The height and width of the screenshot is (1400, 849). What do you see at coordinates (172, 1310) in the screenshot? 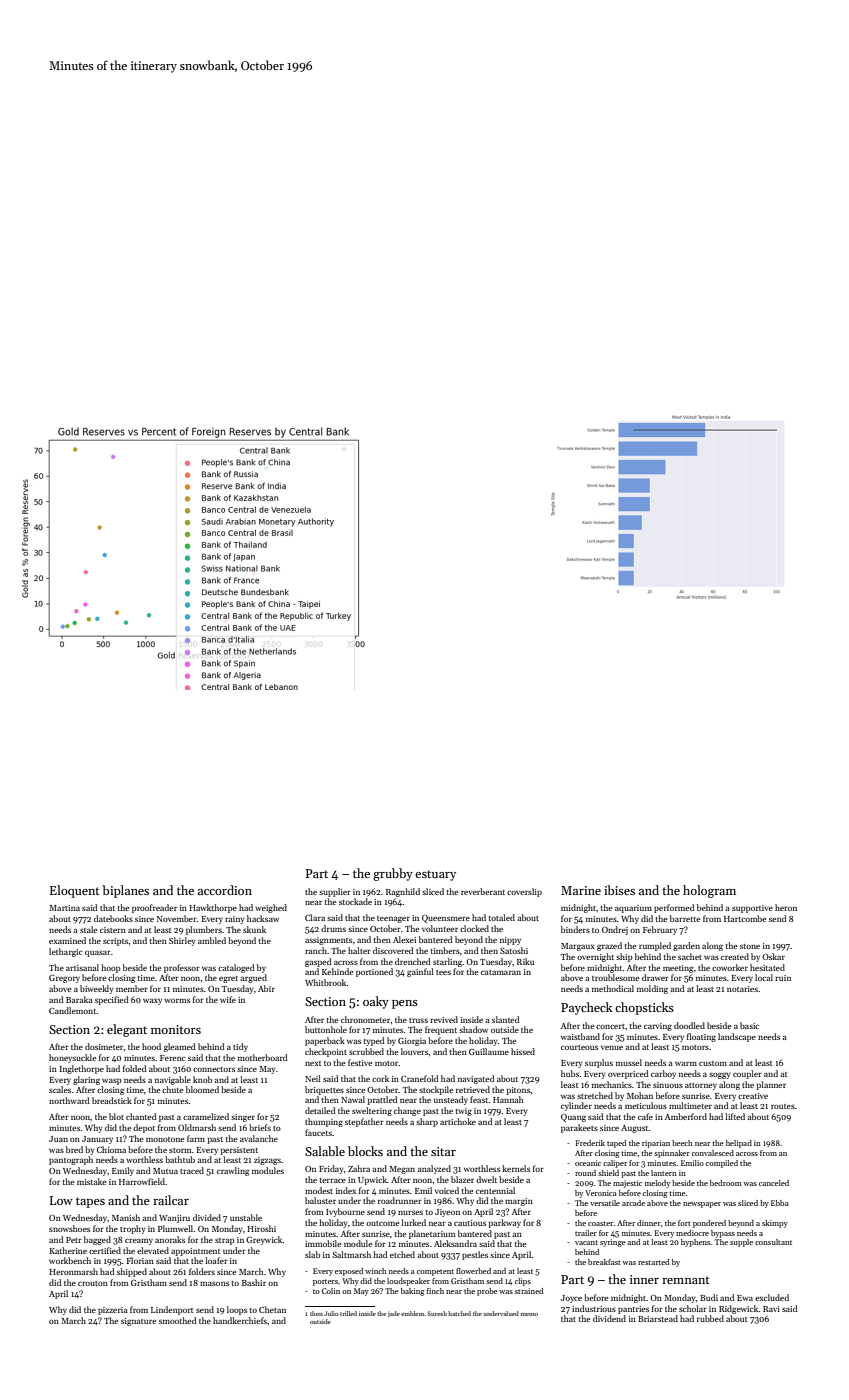
I see `Lindenport` at bounding box center [172, 1310].
